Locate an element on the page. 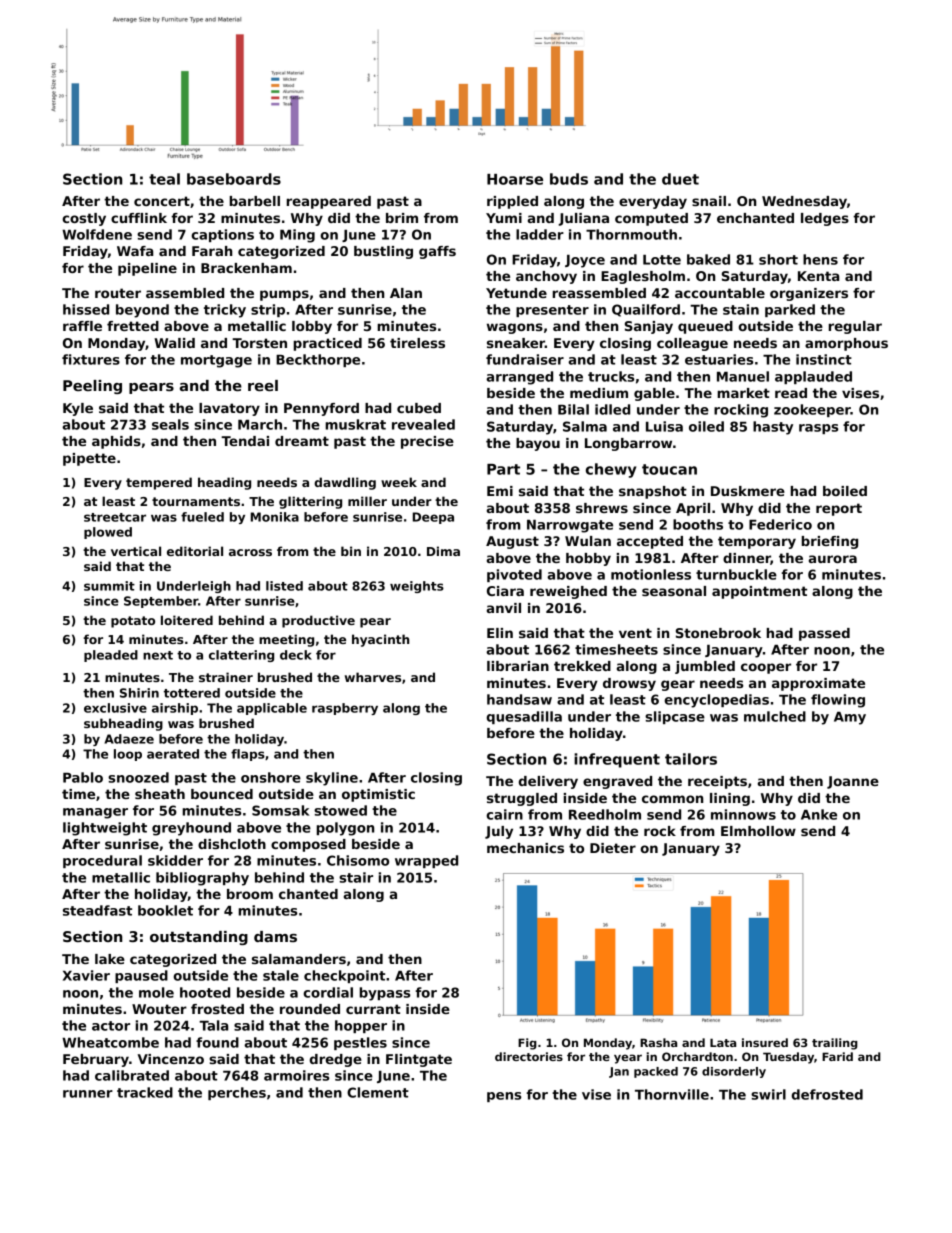 This image has width=952, height=1233. Pablo is located at coordinates (83, 777).
